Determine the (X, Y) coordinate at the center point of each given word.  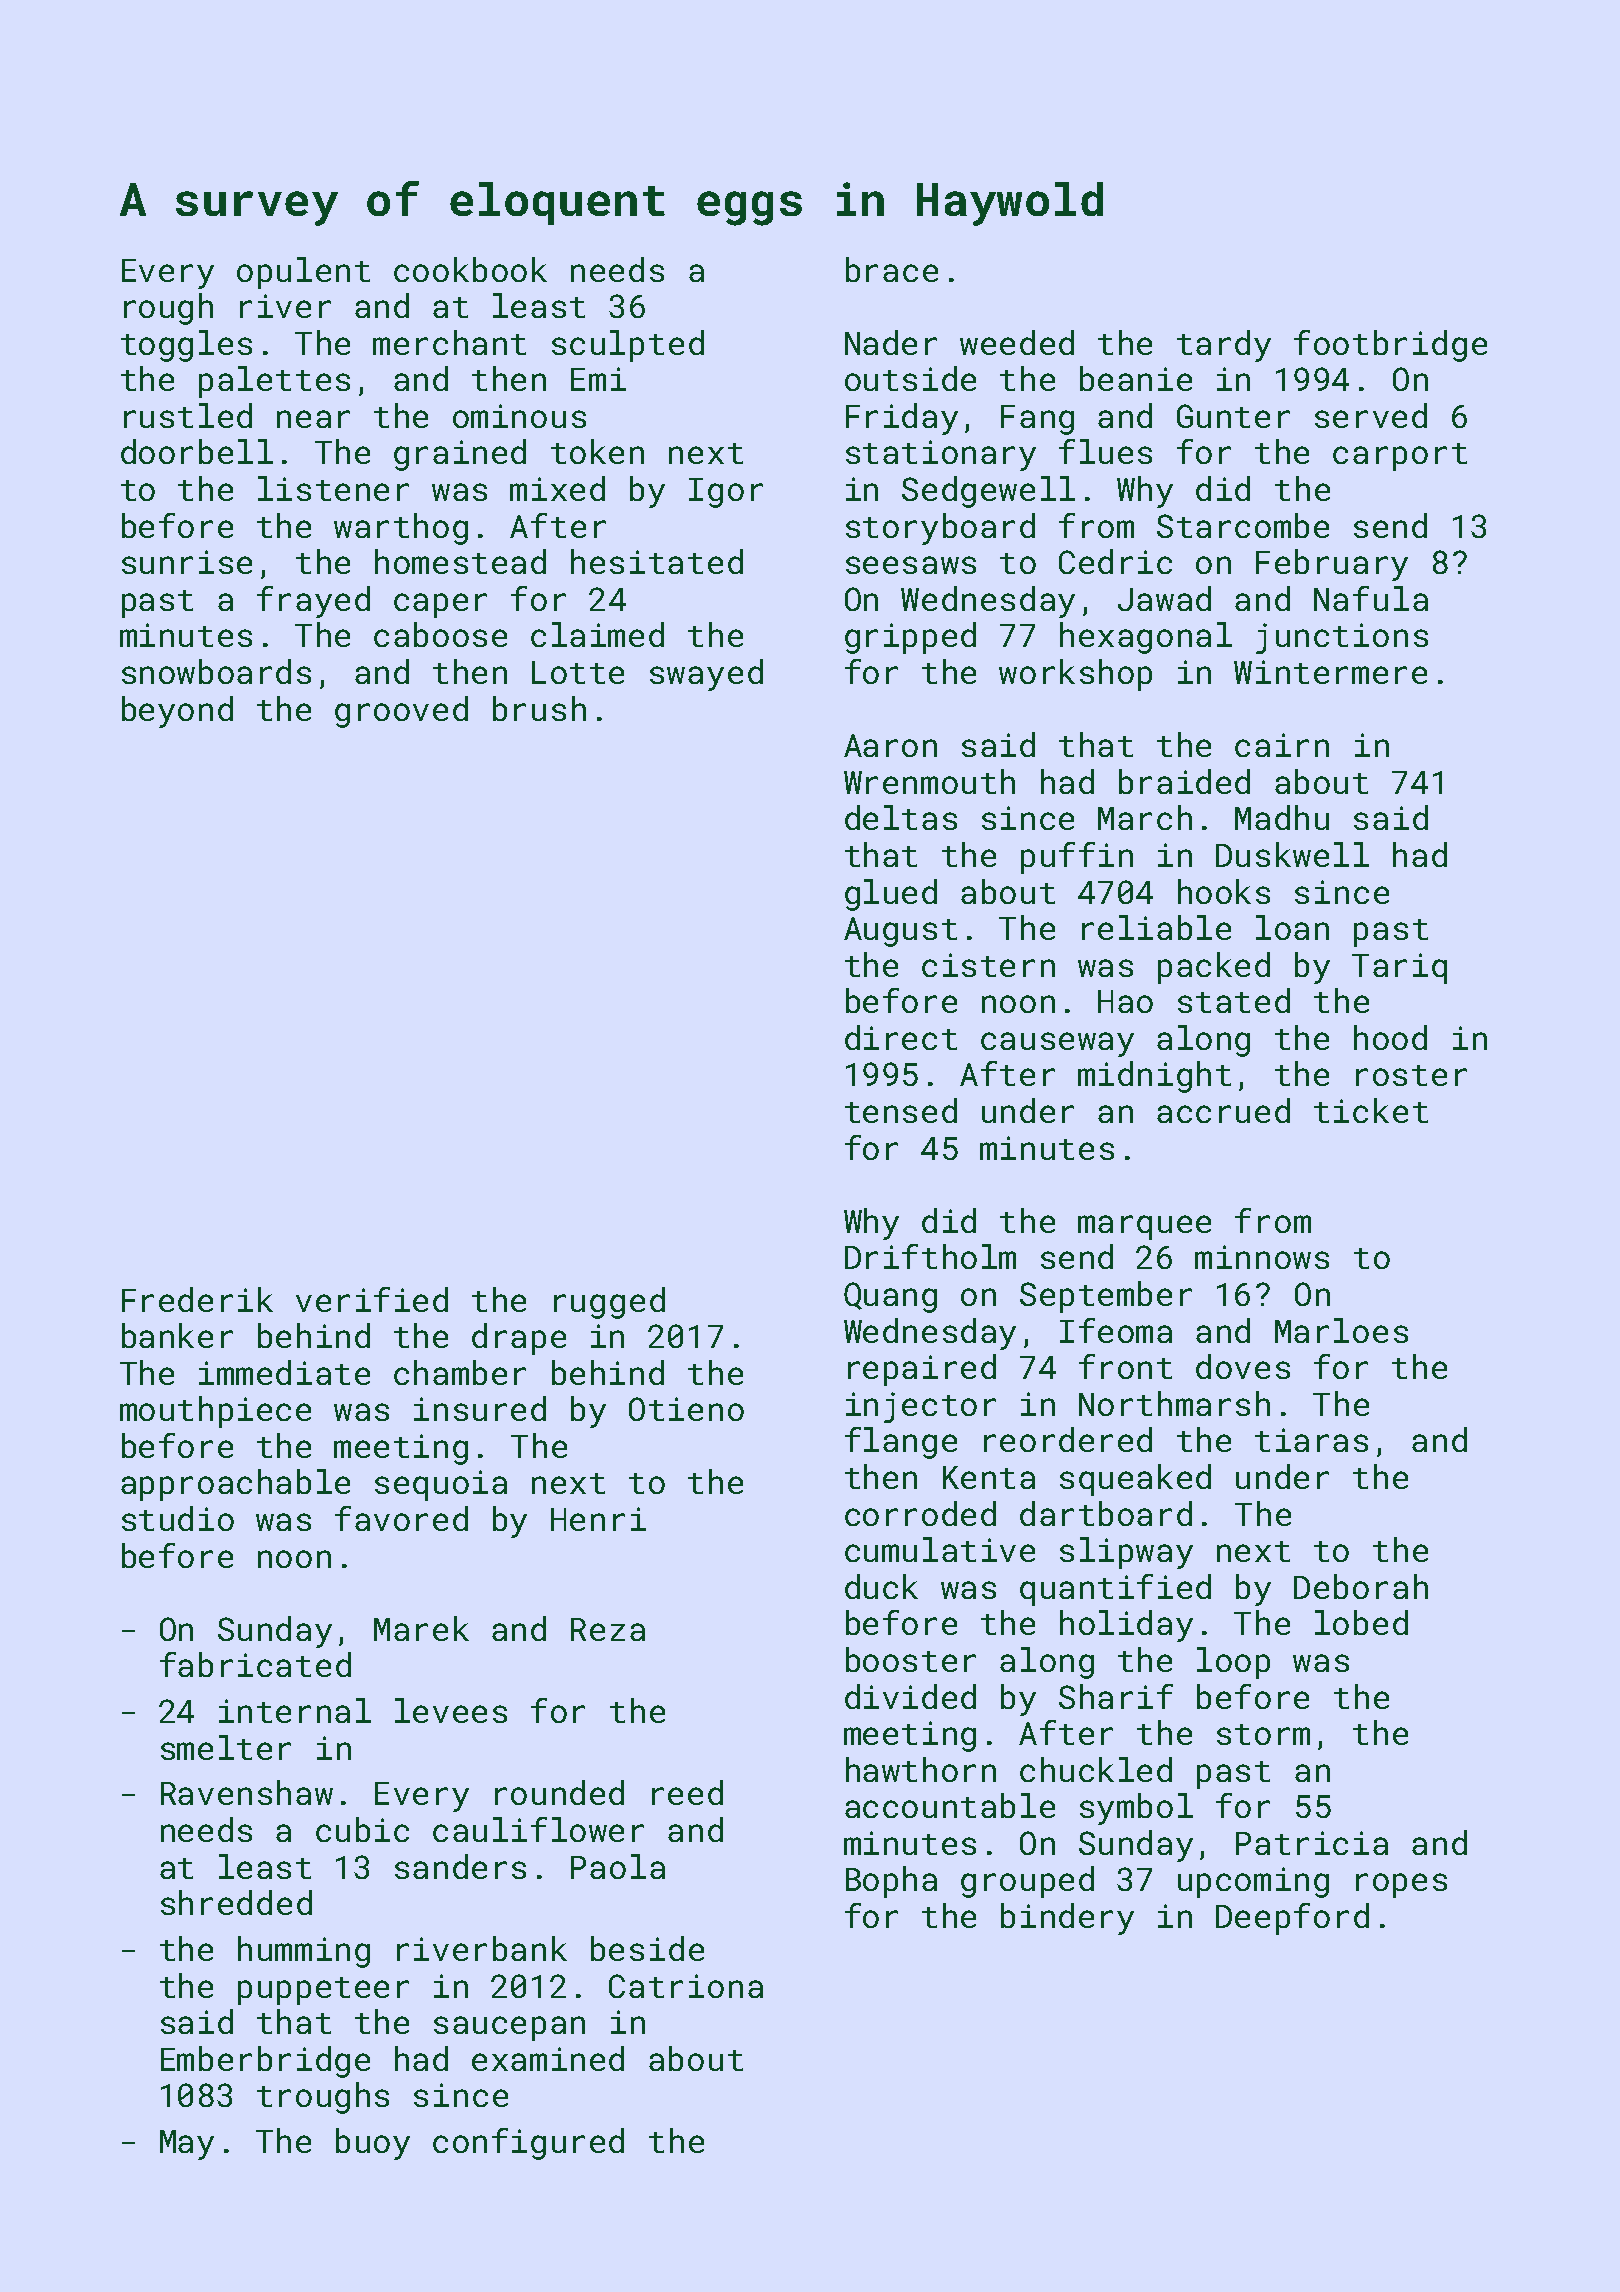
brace (892, 269)
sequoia (441, 1485)
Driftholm (930, 1256)
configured (528, 2144)
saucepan (509, 2028)
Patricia (1312, 1843)
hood (1390, 1037)
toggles (186, 346)
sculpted (628, 346)
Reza (608, 1629)
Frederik (197, 1299)
